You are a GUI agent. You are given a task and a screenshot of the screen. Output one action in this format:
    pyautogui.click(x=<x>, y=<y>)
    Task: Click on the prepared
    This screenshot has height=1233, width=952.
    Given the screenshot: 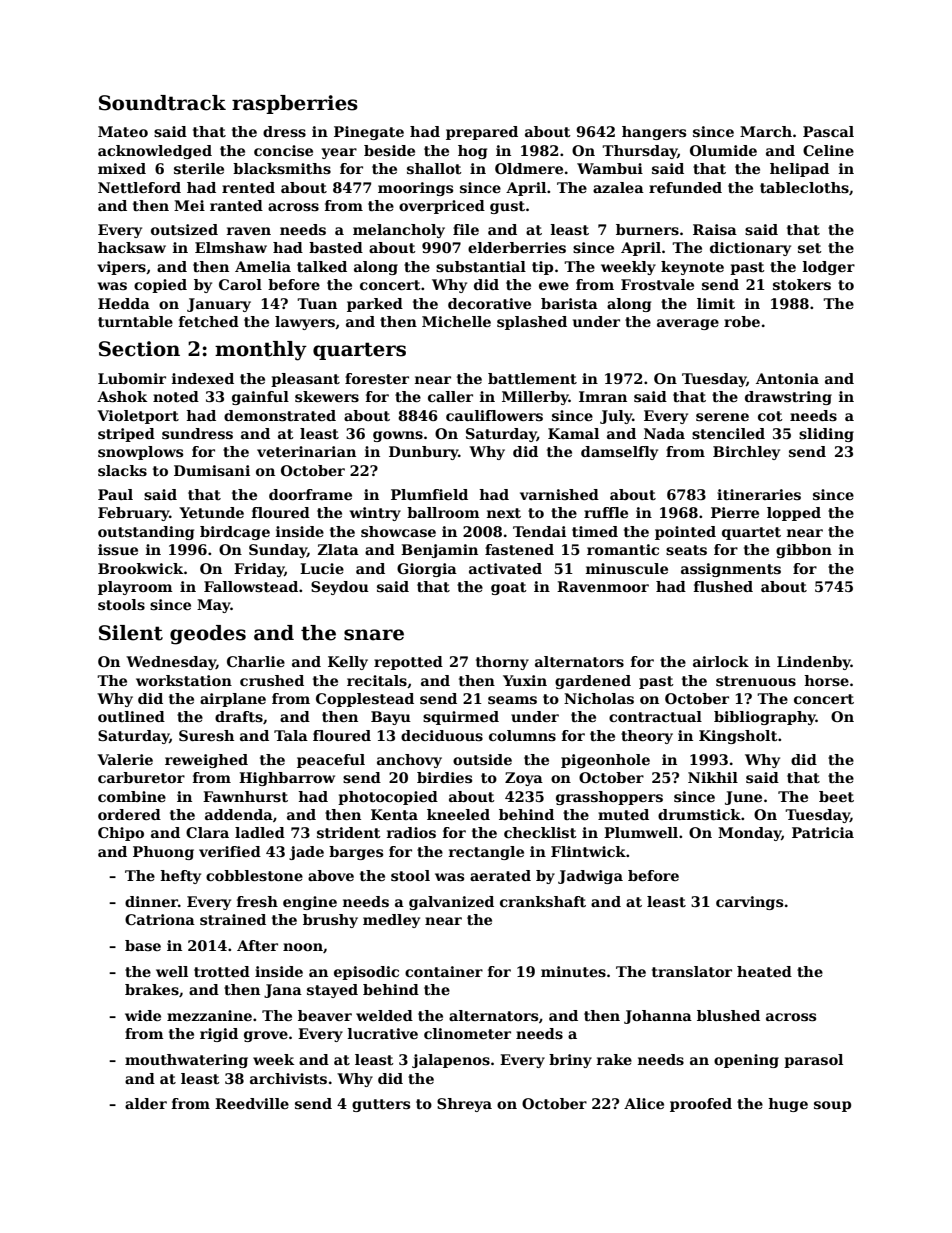 What is the action you would take?
    pyautogui.click(x=482, y=133)
